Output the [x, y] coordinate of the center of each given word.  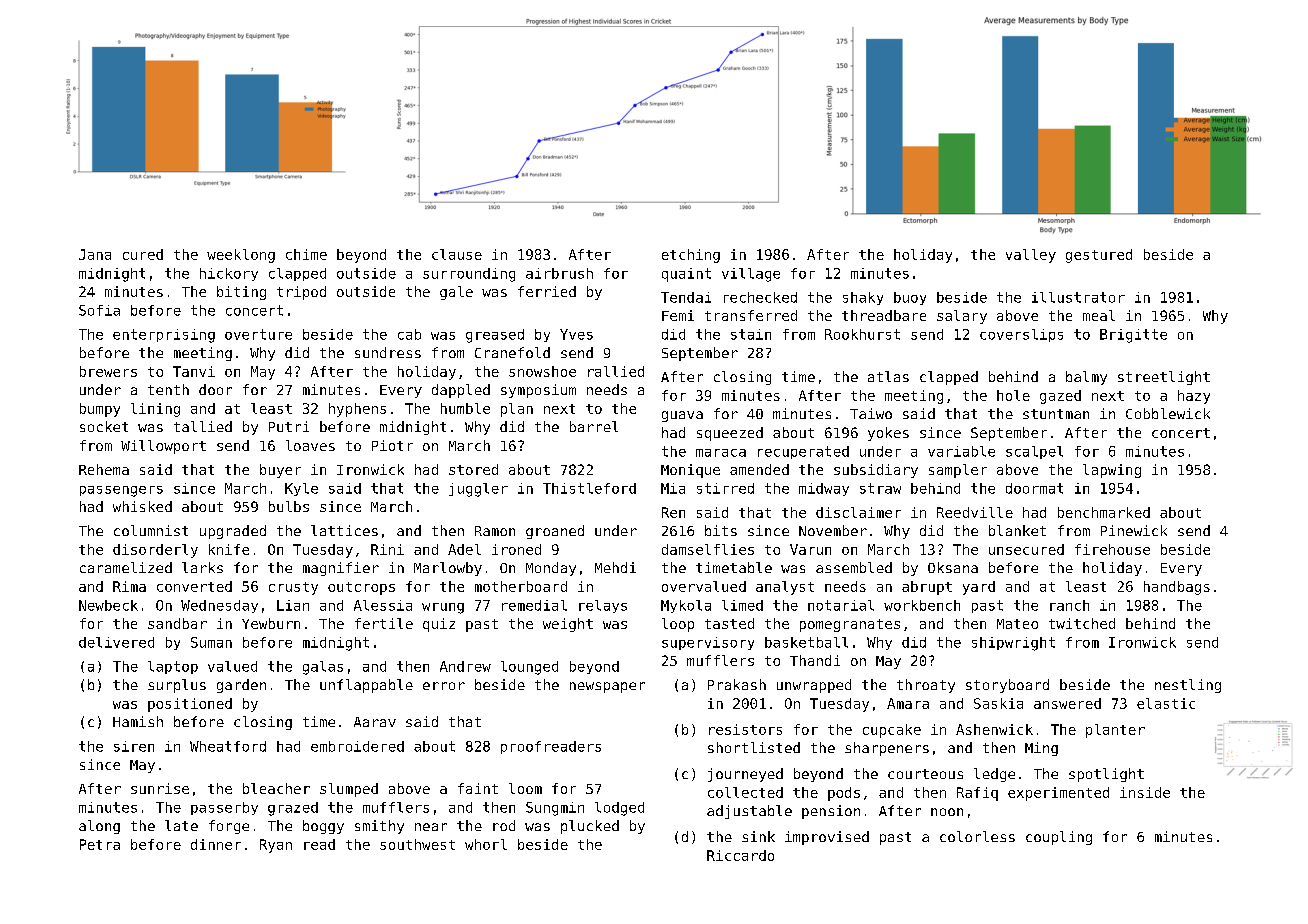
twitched [1082, 623]
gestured [1099, 256]
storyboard [1007, 686]
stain [751, 334]
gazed [1060, 397]
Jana [95, 254]
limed [742, 605]
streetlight [1164, 378]
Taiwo [871, 413]
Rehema [104, 469]
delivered [116, 642]
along [99, 827]
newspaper [607, 687]
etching [691, 256]
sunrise [160, 788]
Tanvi [194, 371]
